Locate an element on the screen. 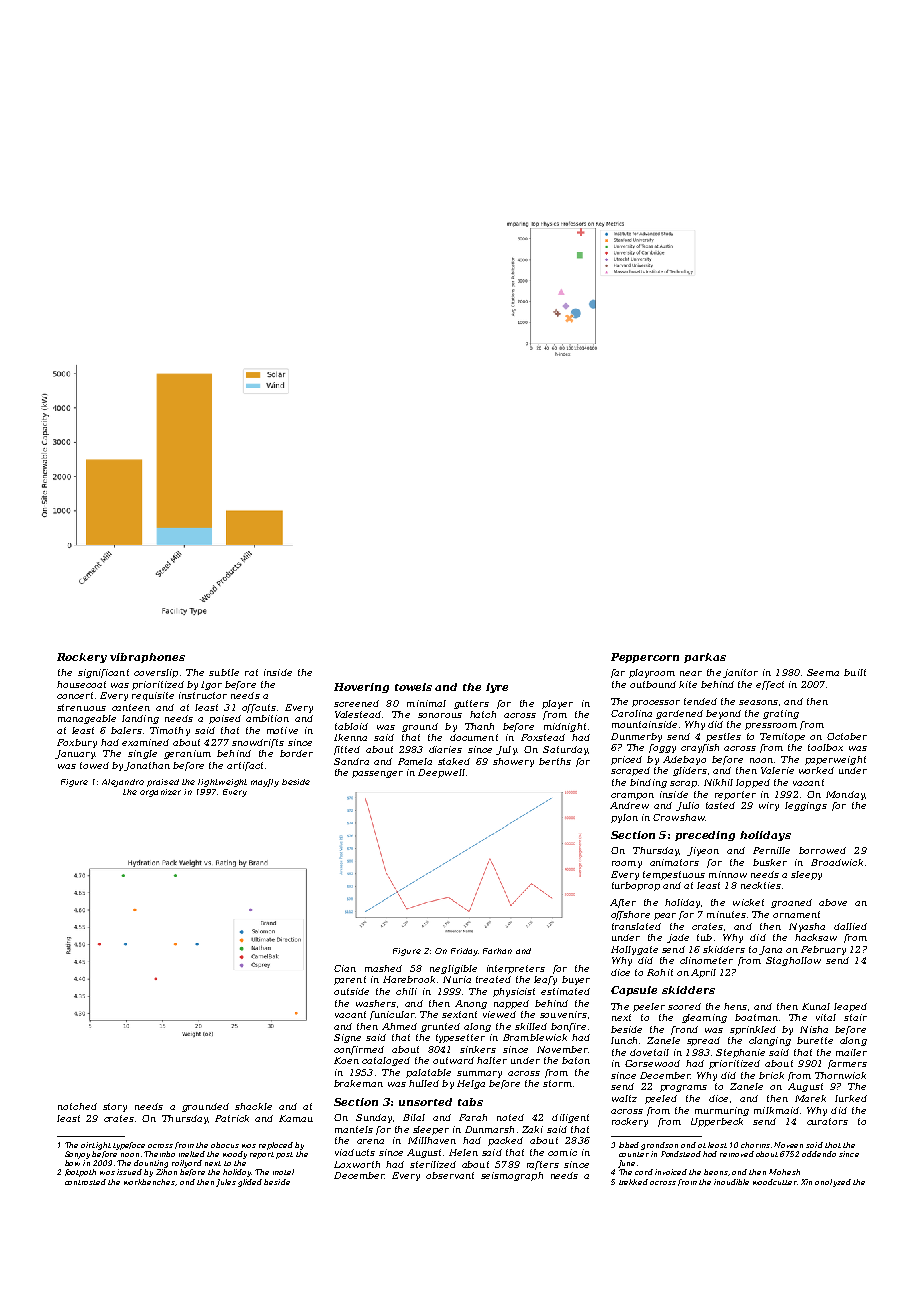 This screenshot has width=924, height=1308. Valestead is located at coordinates (358, 714).
